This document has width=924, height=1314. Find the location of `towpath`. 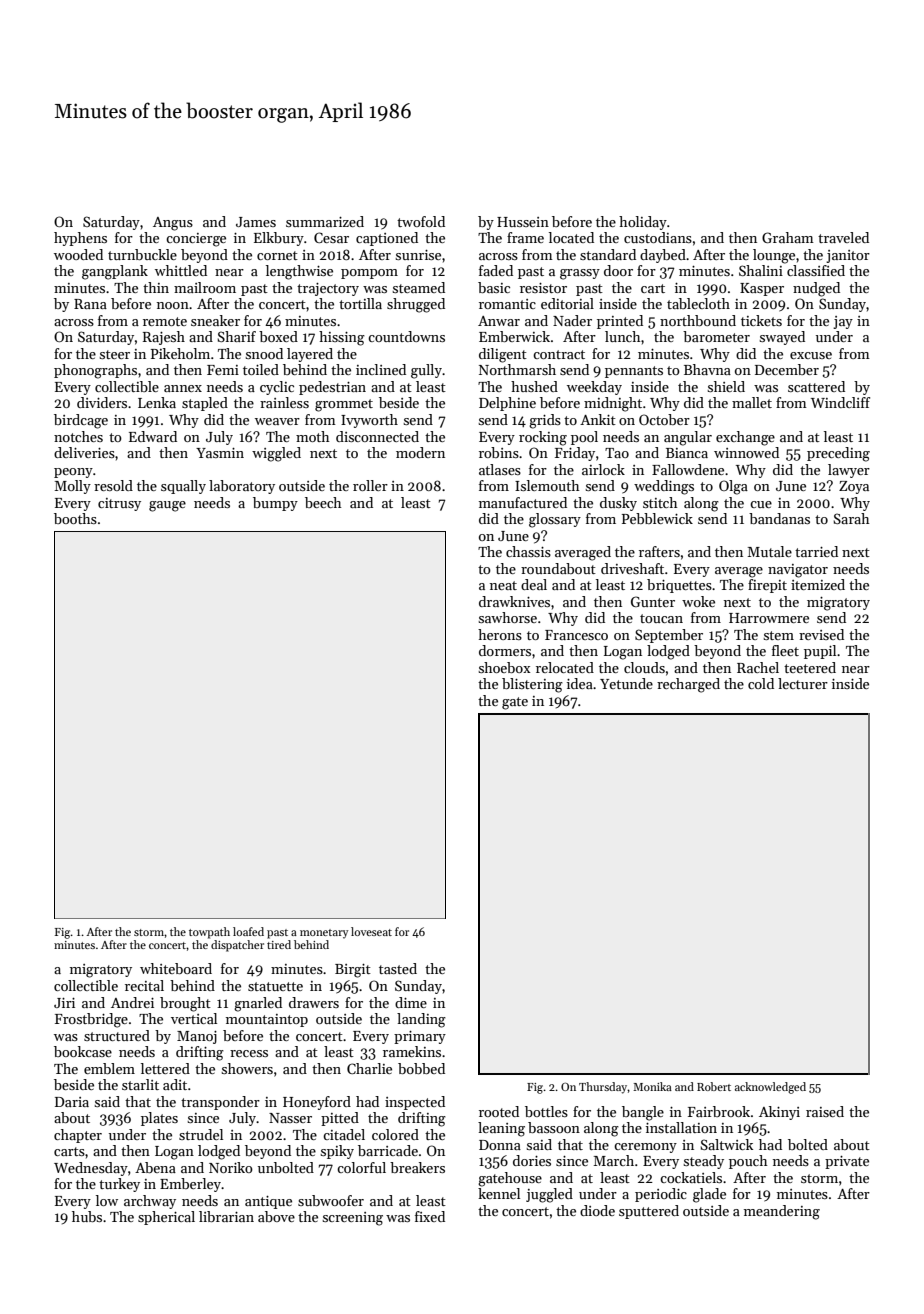

towpath is located at coordinates (209, 933).
